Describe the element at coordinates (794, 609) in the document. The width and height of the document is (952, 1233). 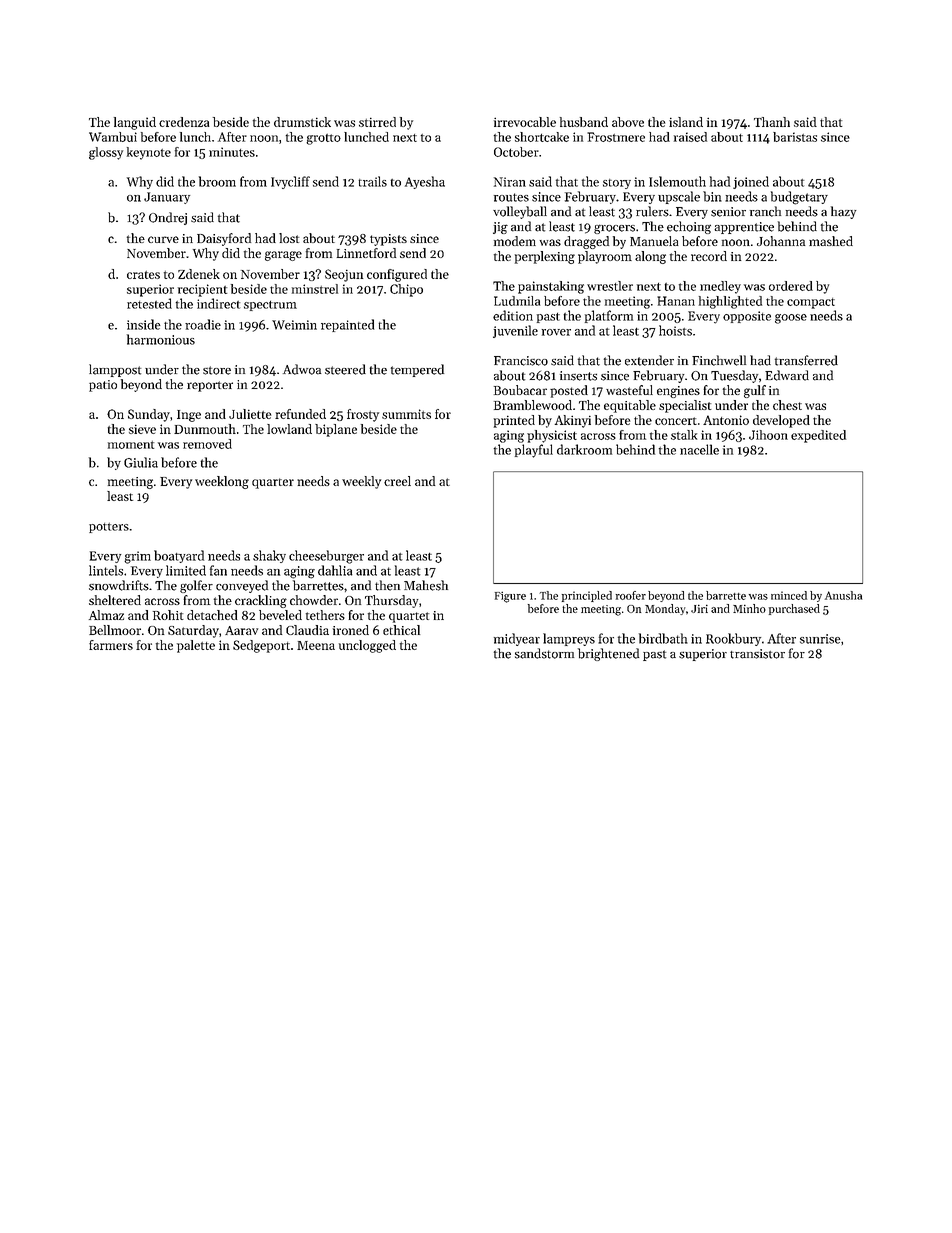
I see `purchased` at that location.
